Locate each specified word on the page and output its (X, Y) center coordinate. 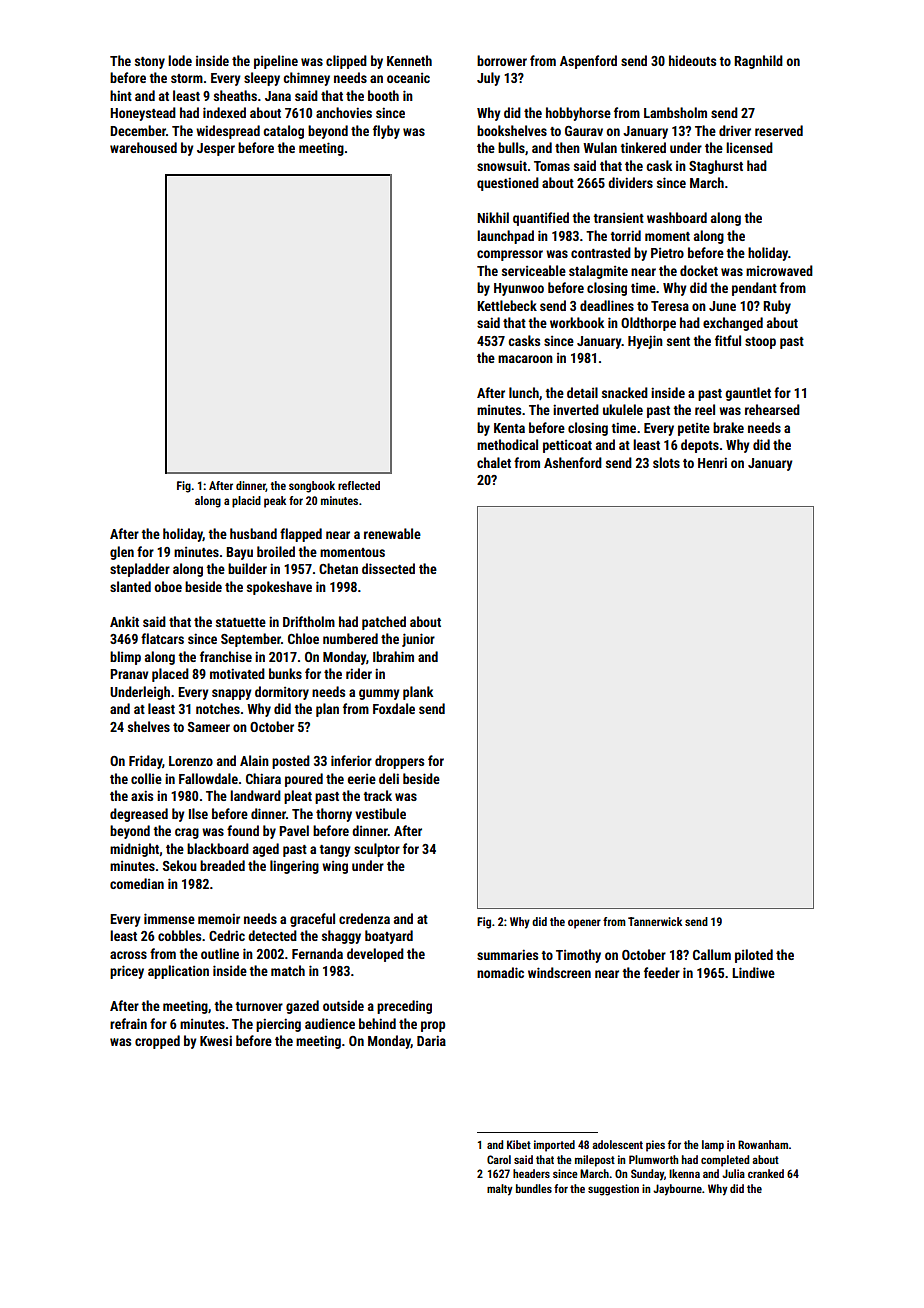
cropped (157, 1042)
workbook (577, 322)
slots (666, 462)
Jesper (216, 149)
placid (246, 502)
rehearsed (772, 409)
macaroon (525, 359)
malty (500, 1190)
